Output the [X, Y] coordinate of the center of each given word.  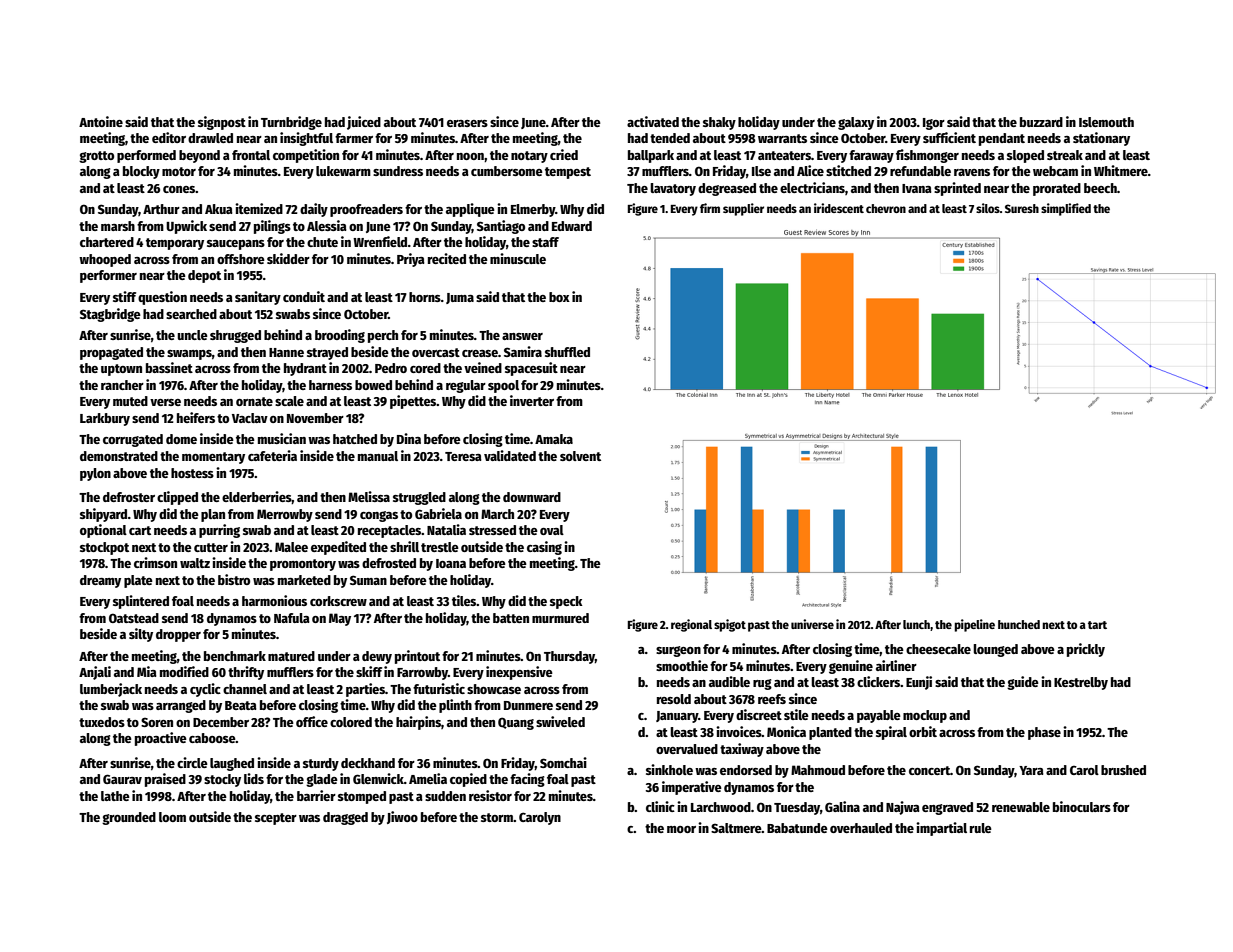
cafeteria [272, 455]
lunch [916, 624]
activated [653, 121]
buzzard [1041, 122]
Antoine [101, 121]
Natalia [446, 529]
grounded [129, 818]
